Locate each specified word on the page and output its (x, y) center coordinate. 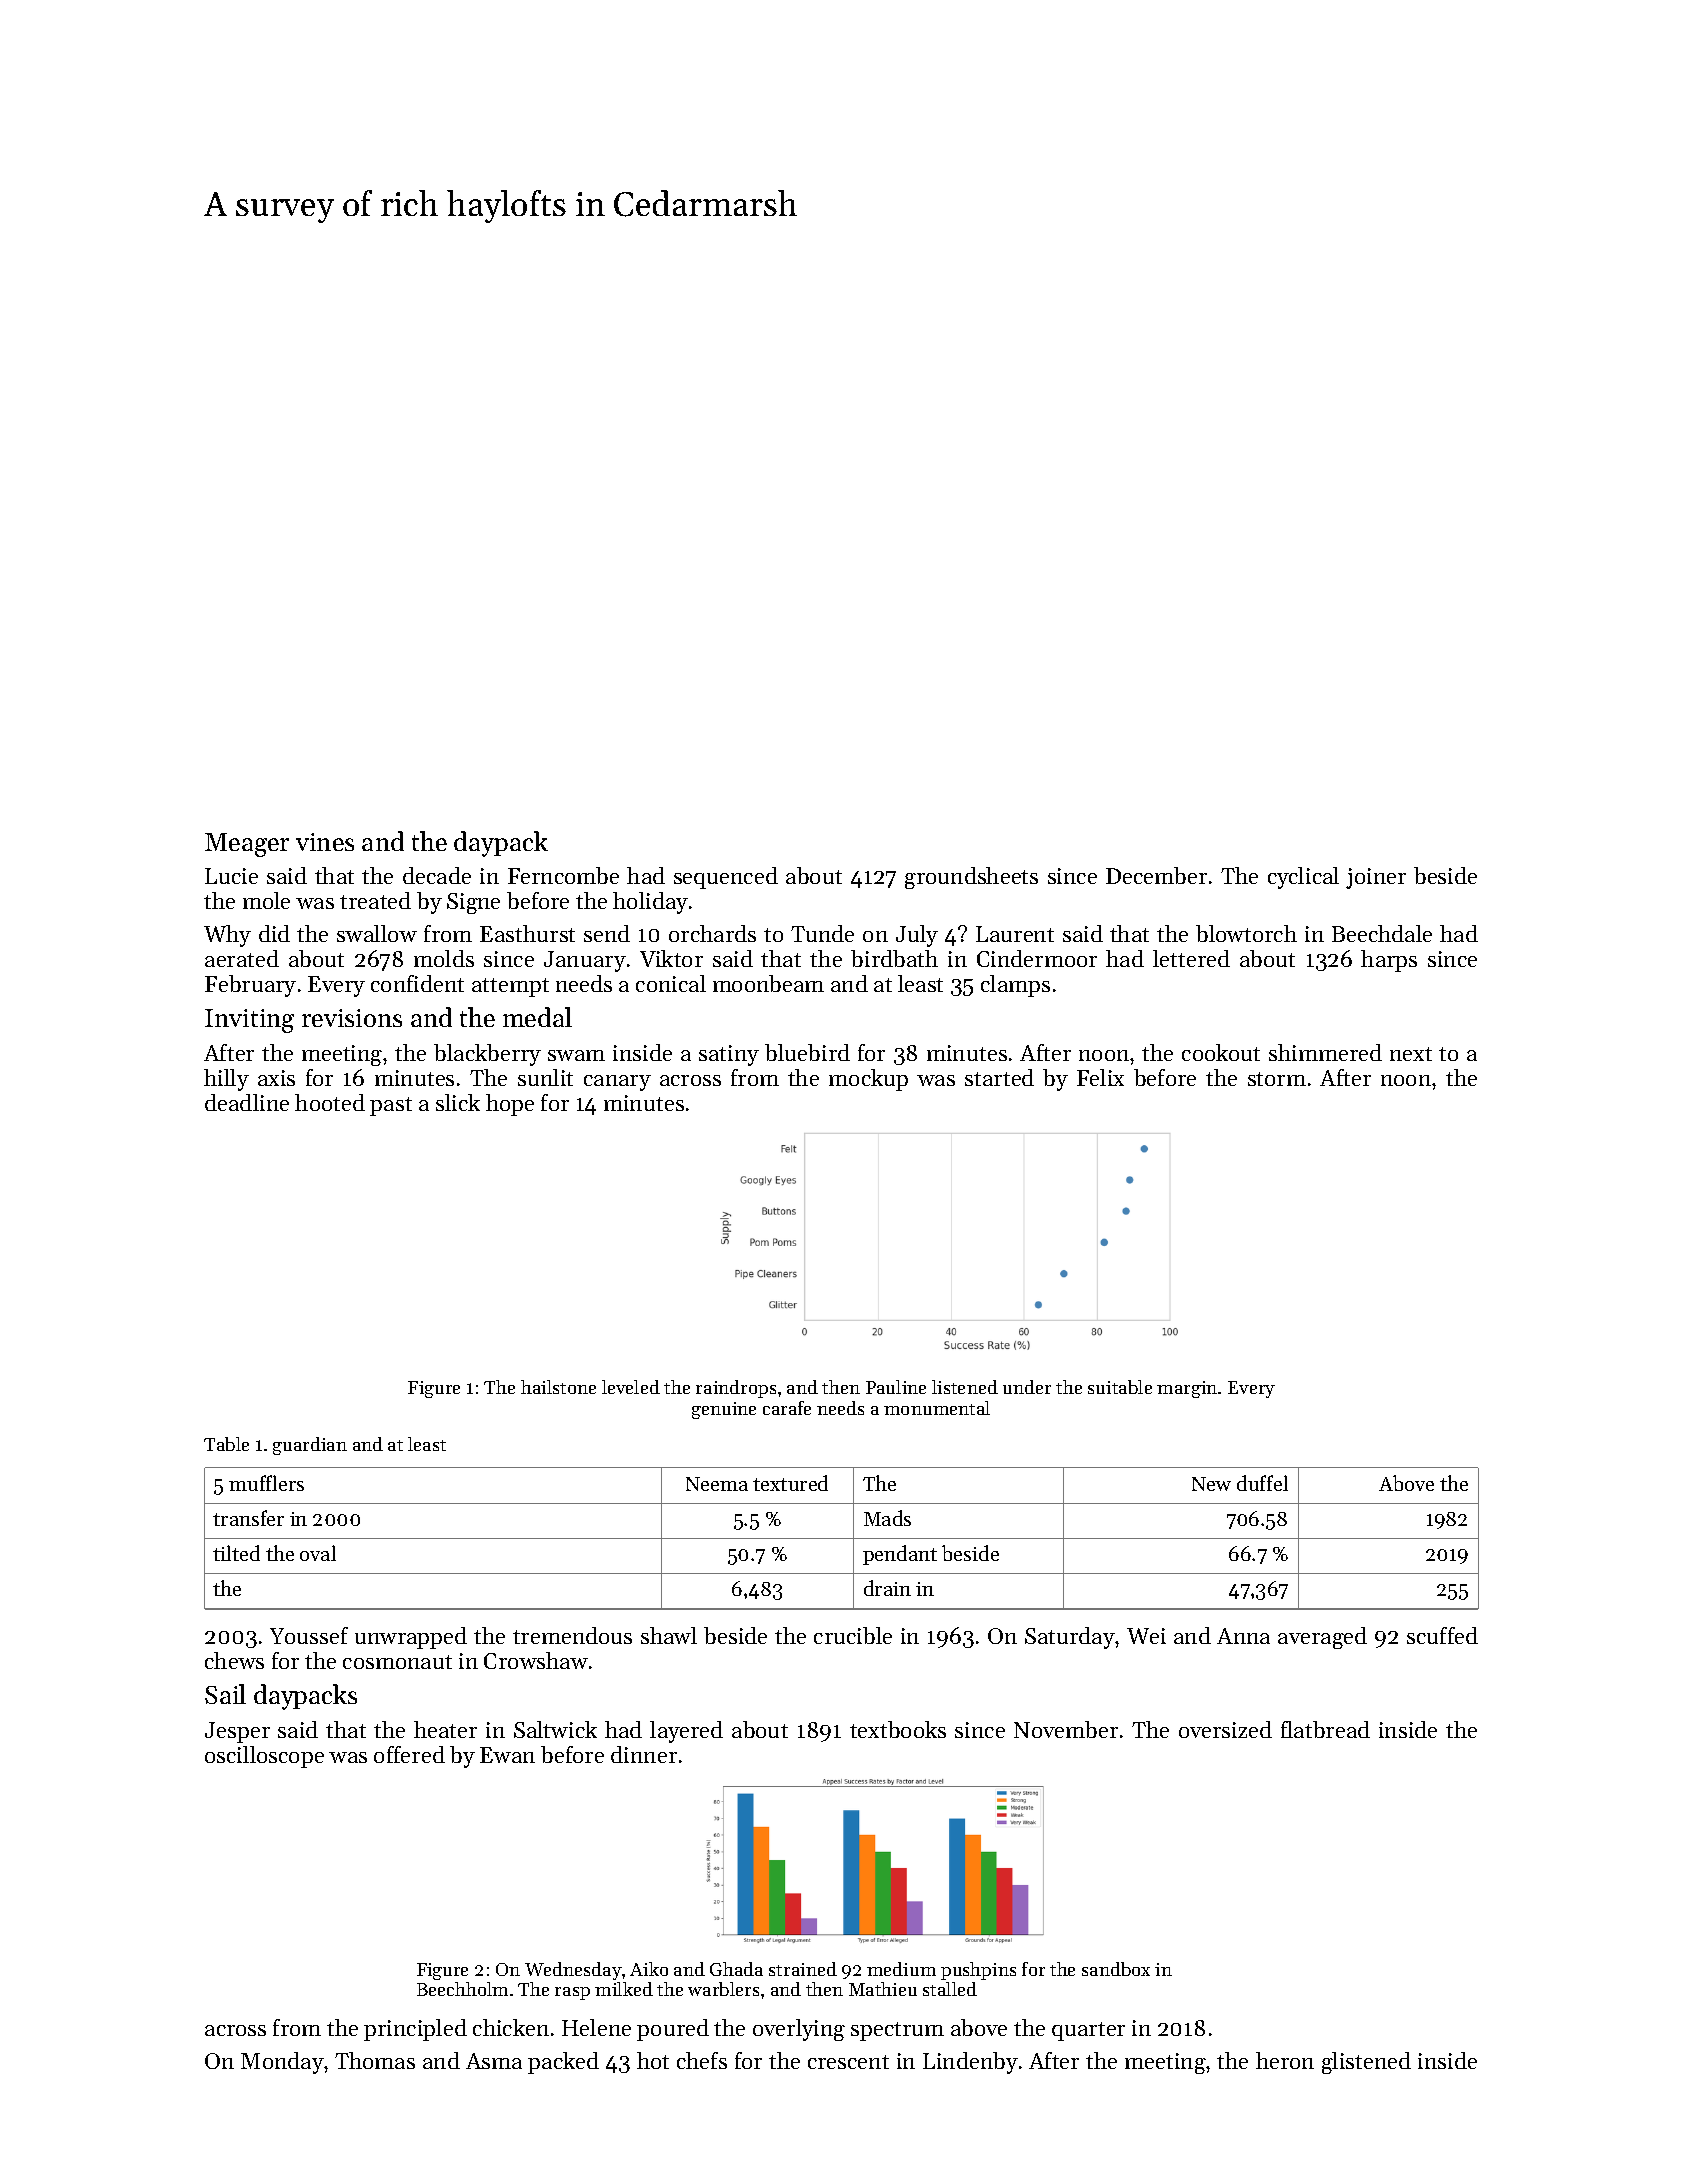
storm (1277, 1079)
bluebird (807, 1052)
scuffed (1442, 1635)
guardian (310, 1446)
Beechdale (1382, 933)
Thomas (375, 2060)
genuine (724, 1410)
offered (409, 1754)
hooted (330, 1102)
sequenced (726, 878)
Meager (247, 845)
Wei (1146, 1636)
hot (653, 2060)
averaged (1322, 1638)
